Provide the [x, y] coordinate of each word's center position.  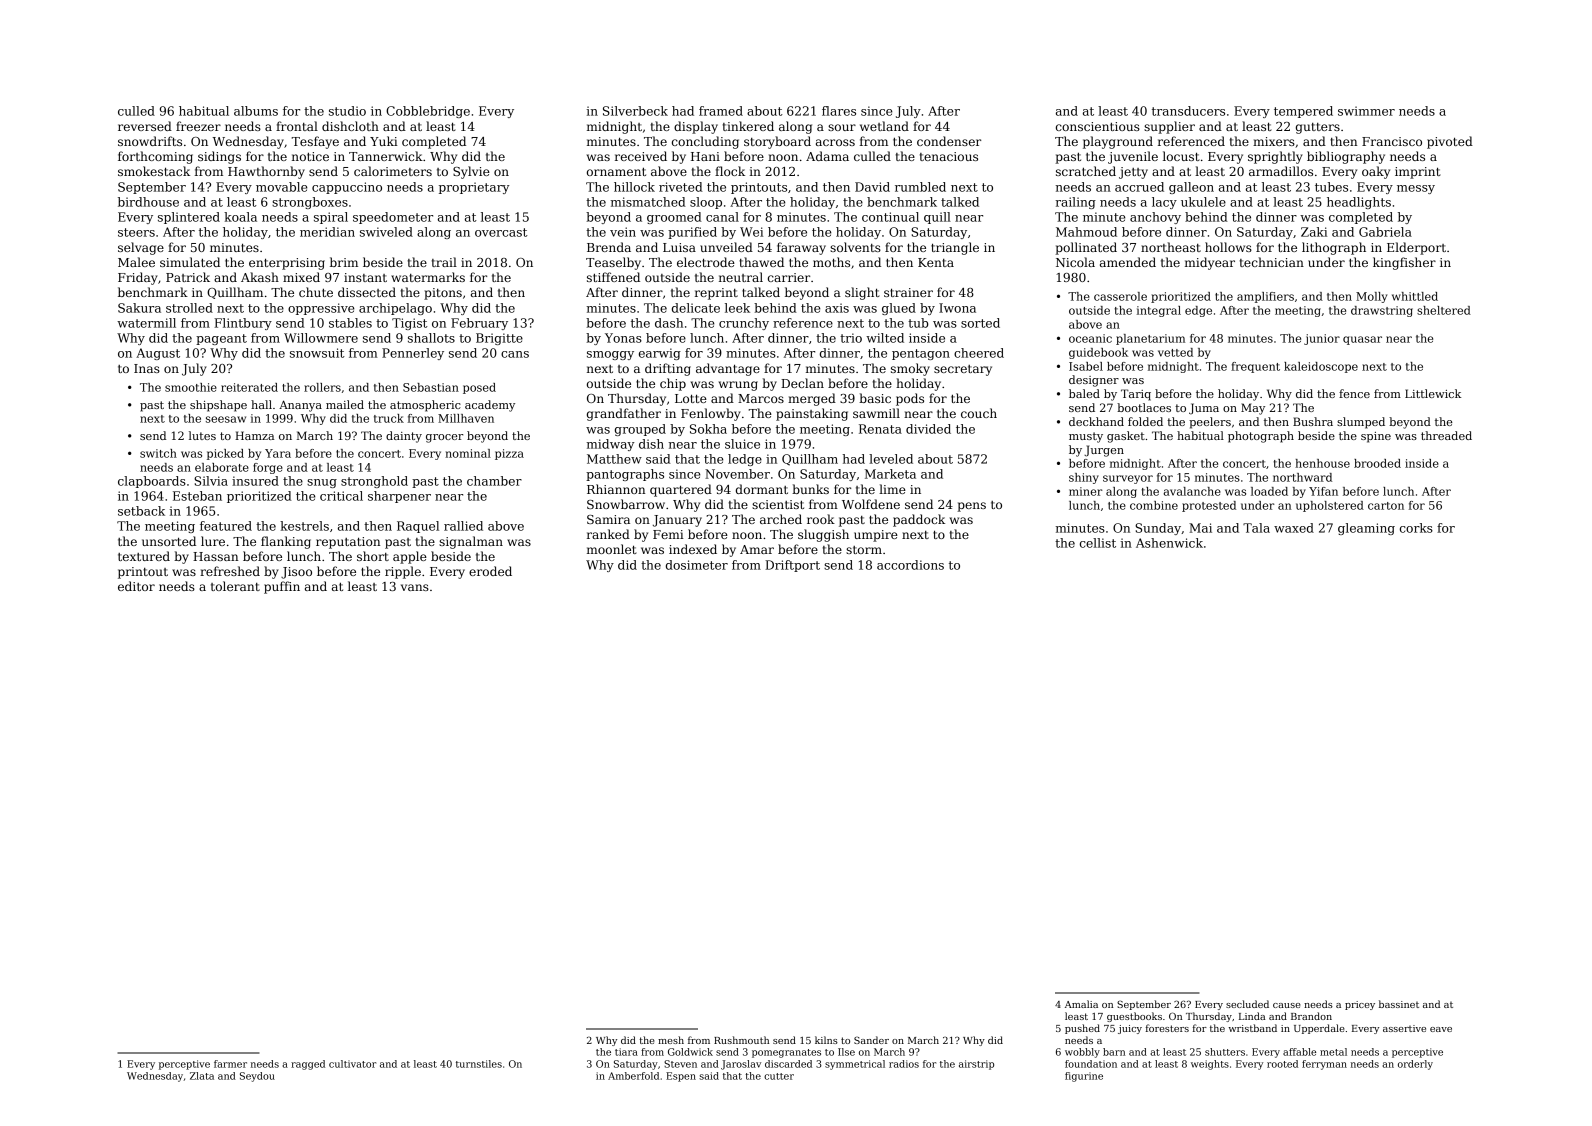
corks [1416, 528]
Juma [1204, 409]
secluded [1247, 1004]
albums [256, 111]
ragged [308, 1065]
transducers [1188, 111]
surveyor [1128, 479]
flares [839, 111]
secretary [963, 370]
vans [415, 587]
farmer [230, 1064]
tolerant [235, 586]
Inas [147, 368]
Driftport [792, 566]
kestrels [304, 526]
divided [928, 429]
